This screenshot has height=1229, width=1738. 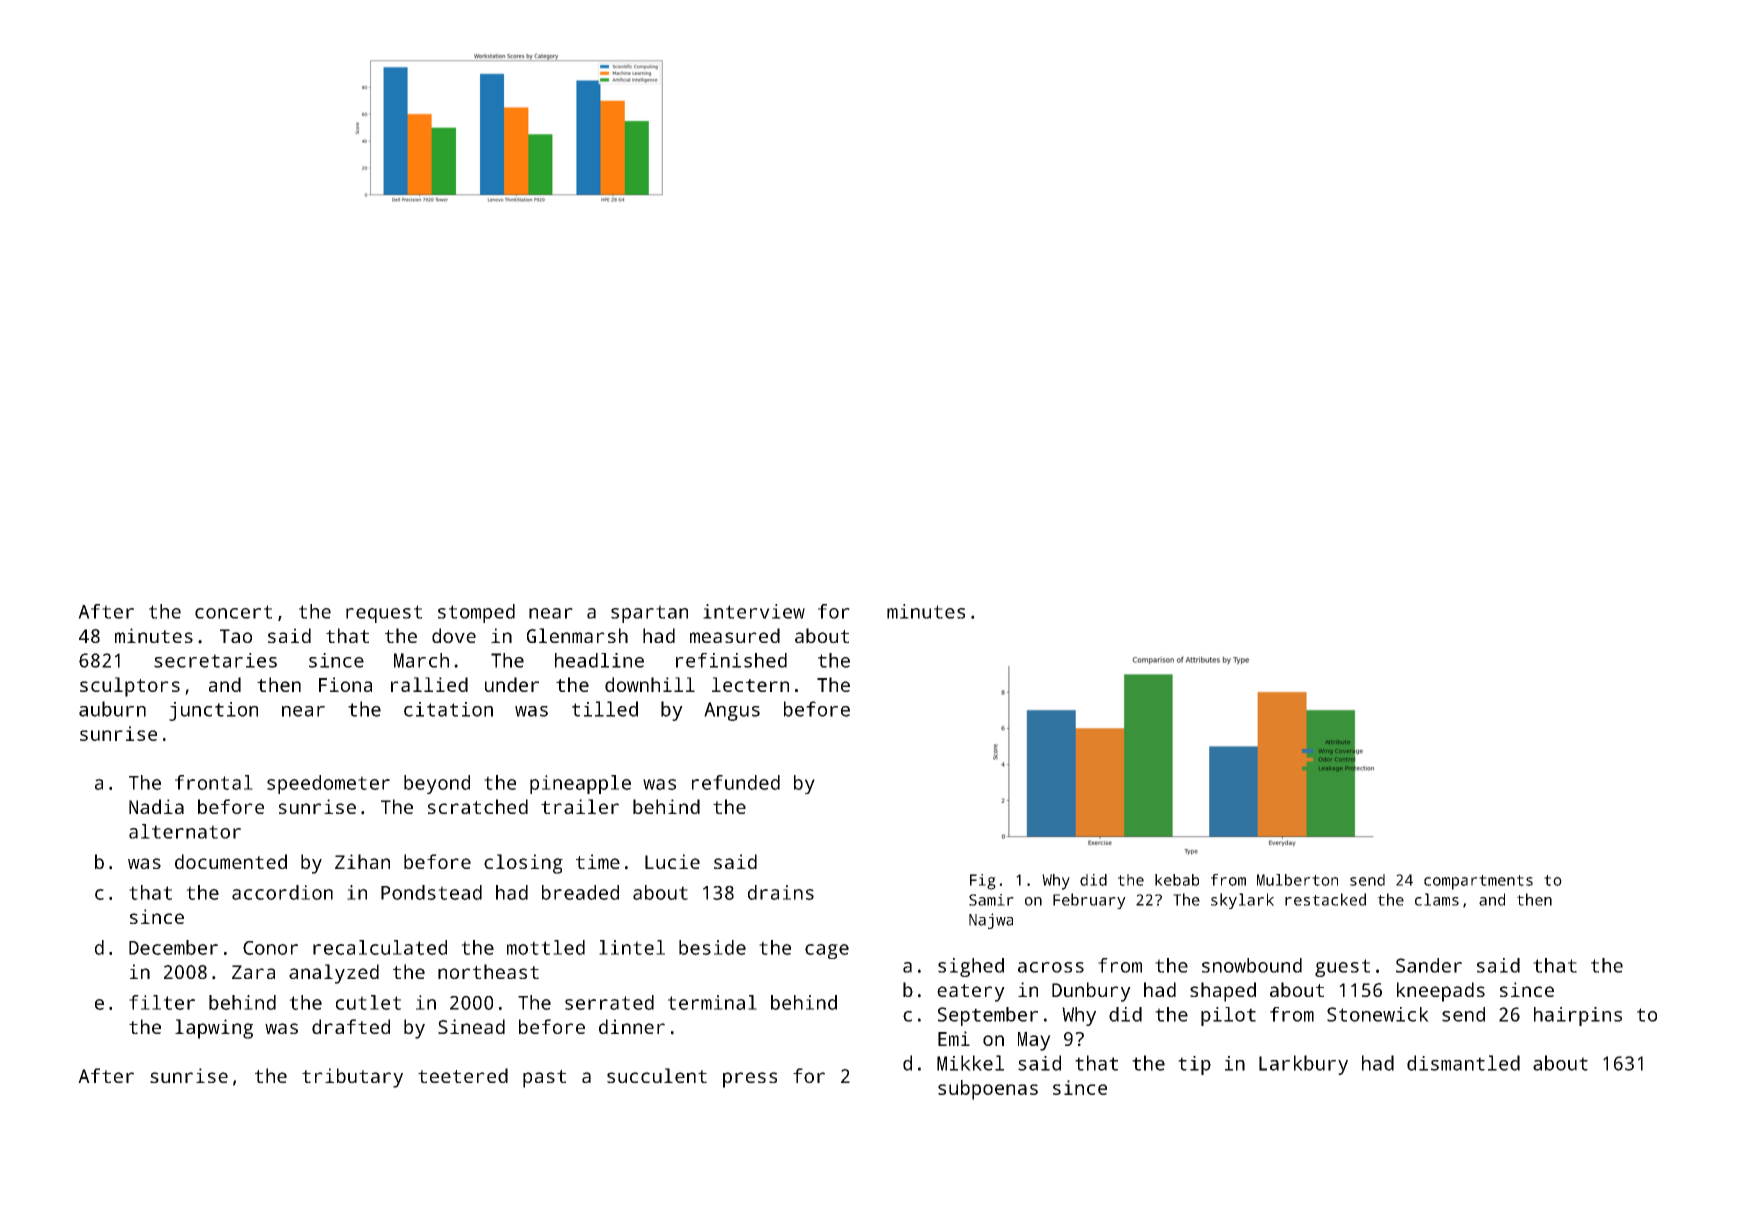 What do you see at coordinates (512, 684) in the screenshot?
I see `under` at bounding box center [512, 684].
